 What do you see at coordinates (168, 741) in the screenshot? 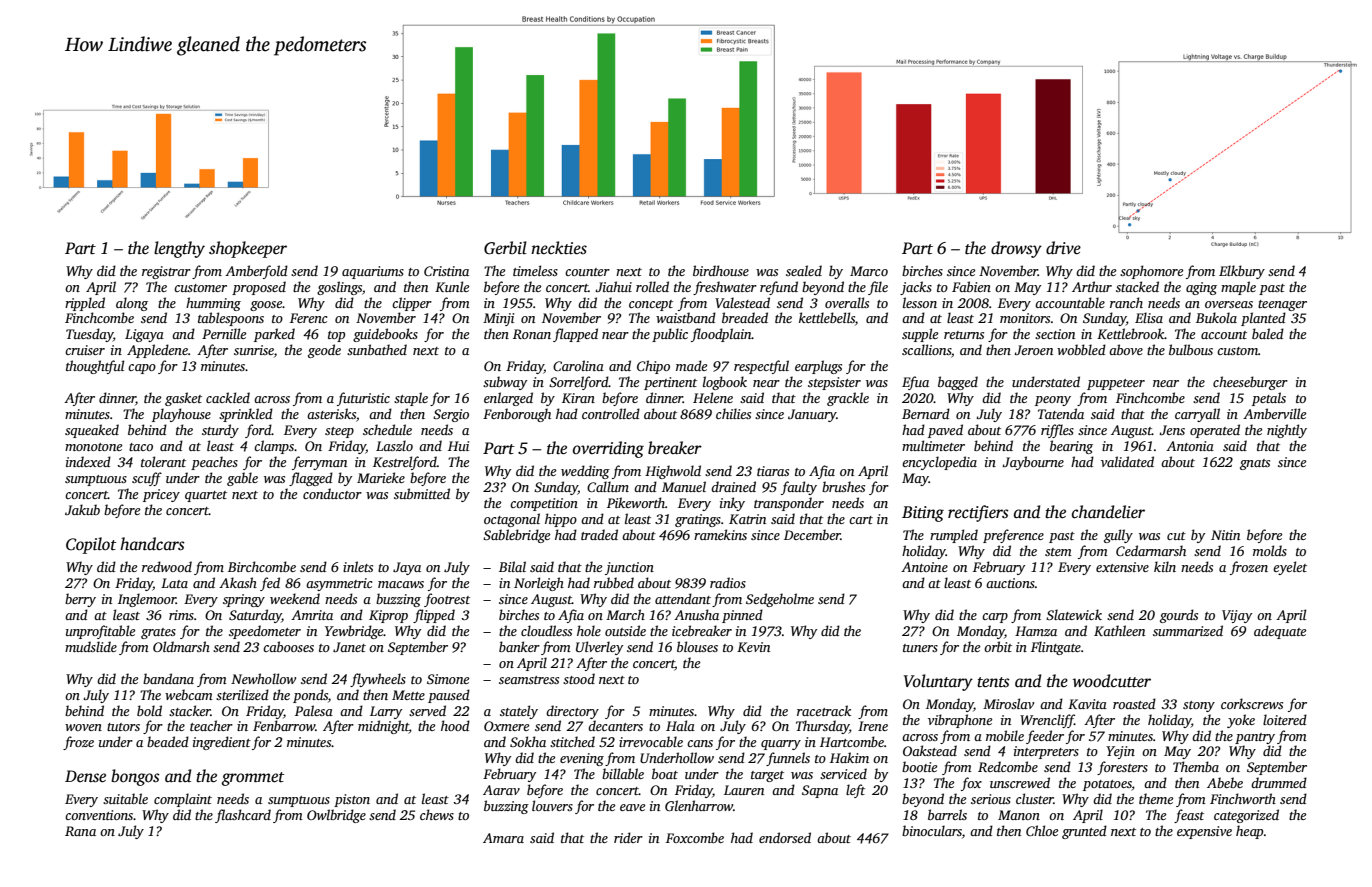
I see `beaded` at bounding box center [168, 741].
